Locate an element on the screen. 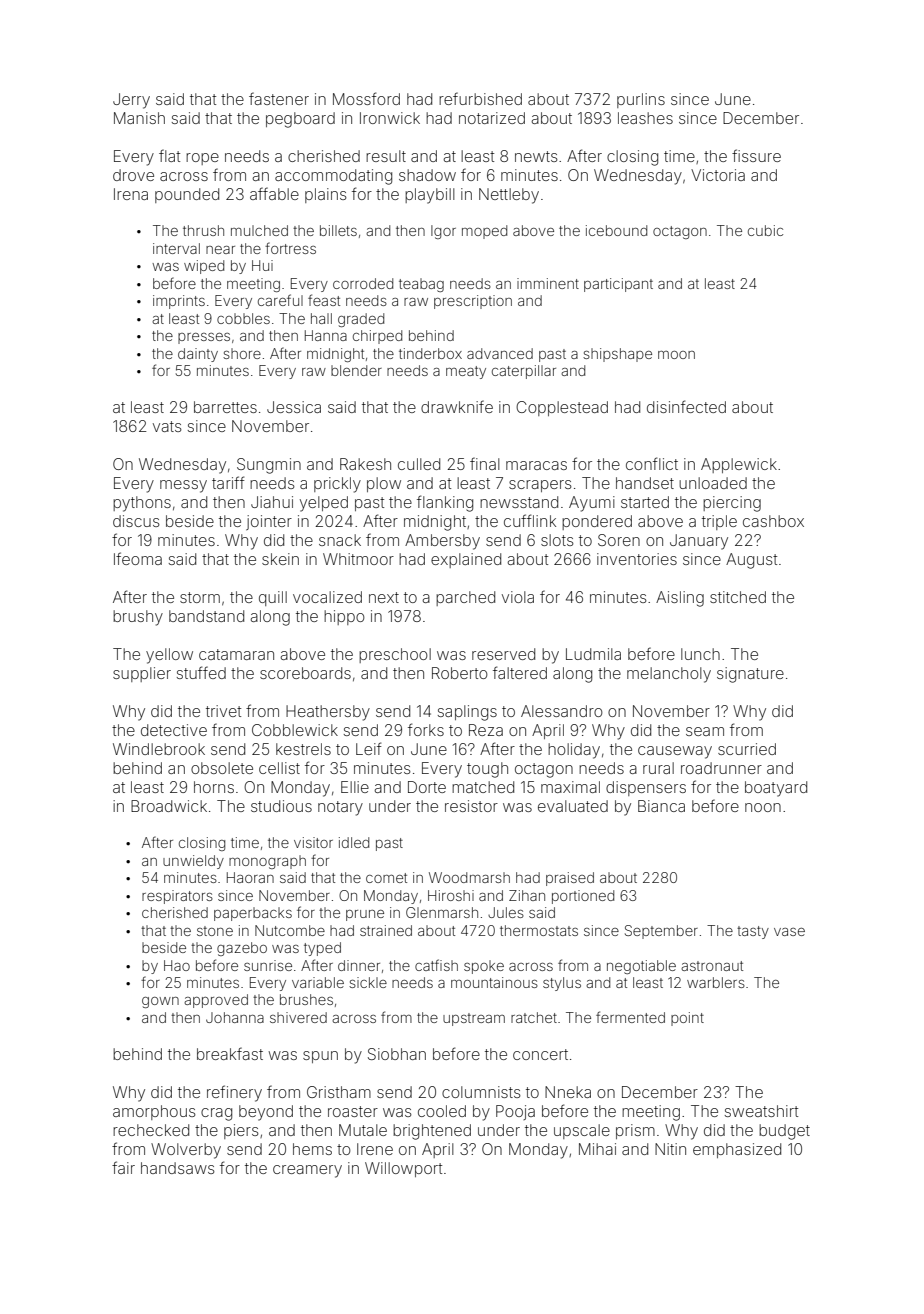 The height and width of the screenshot is (1314, 924). warblers is located at coordinates (716, 982).
